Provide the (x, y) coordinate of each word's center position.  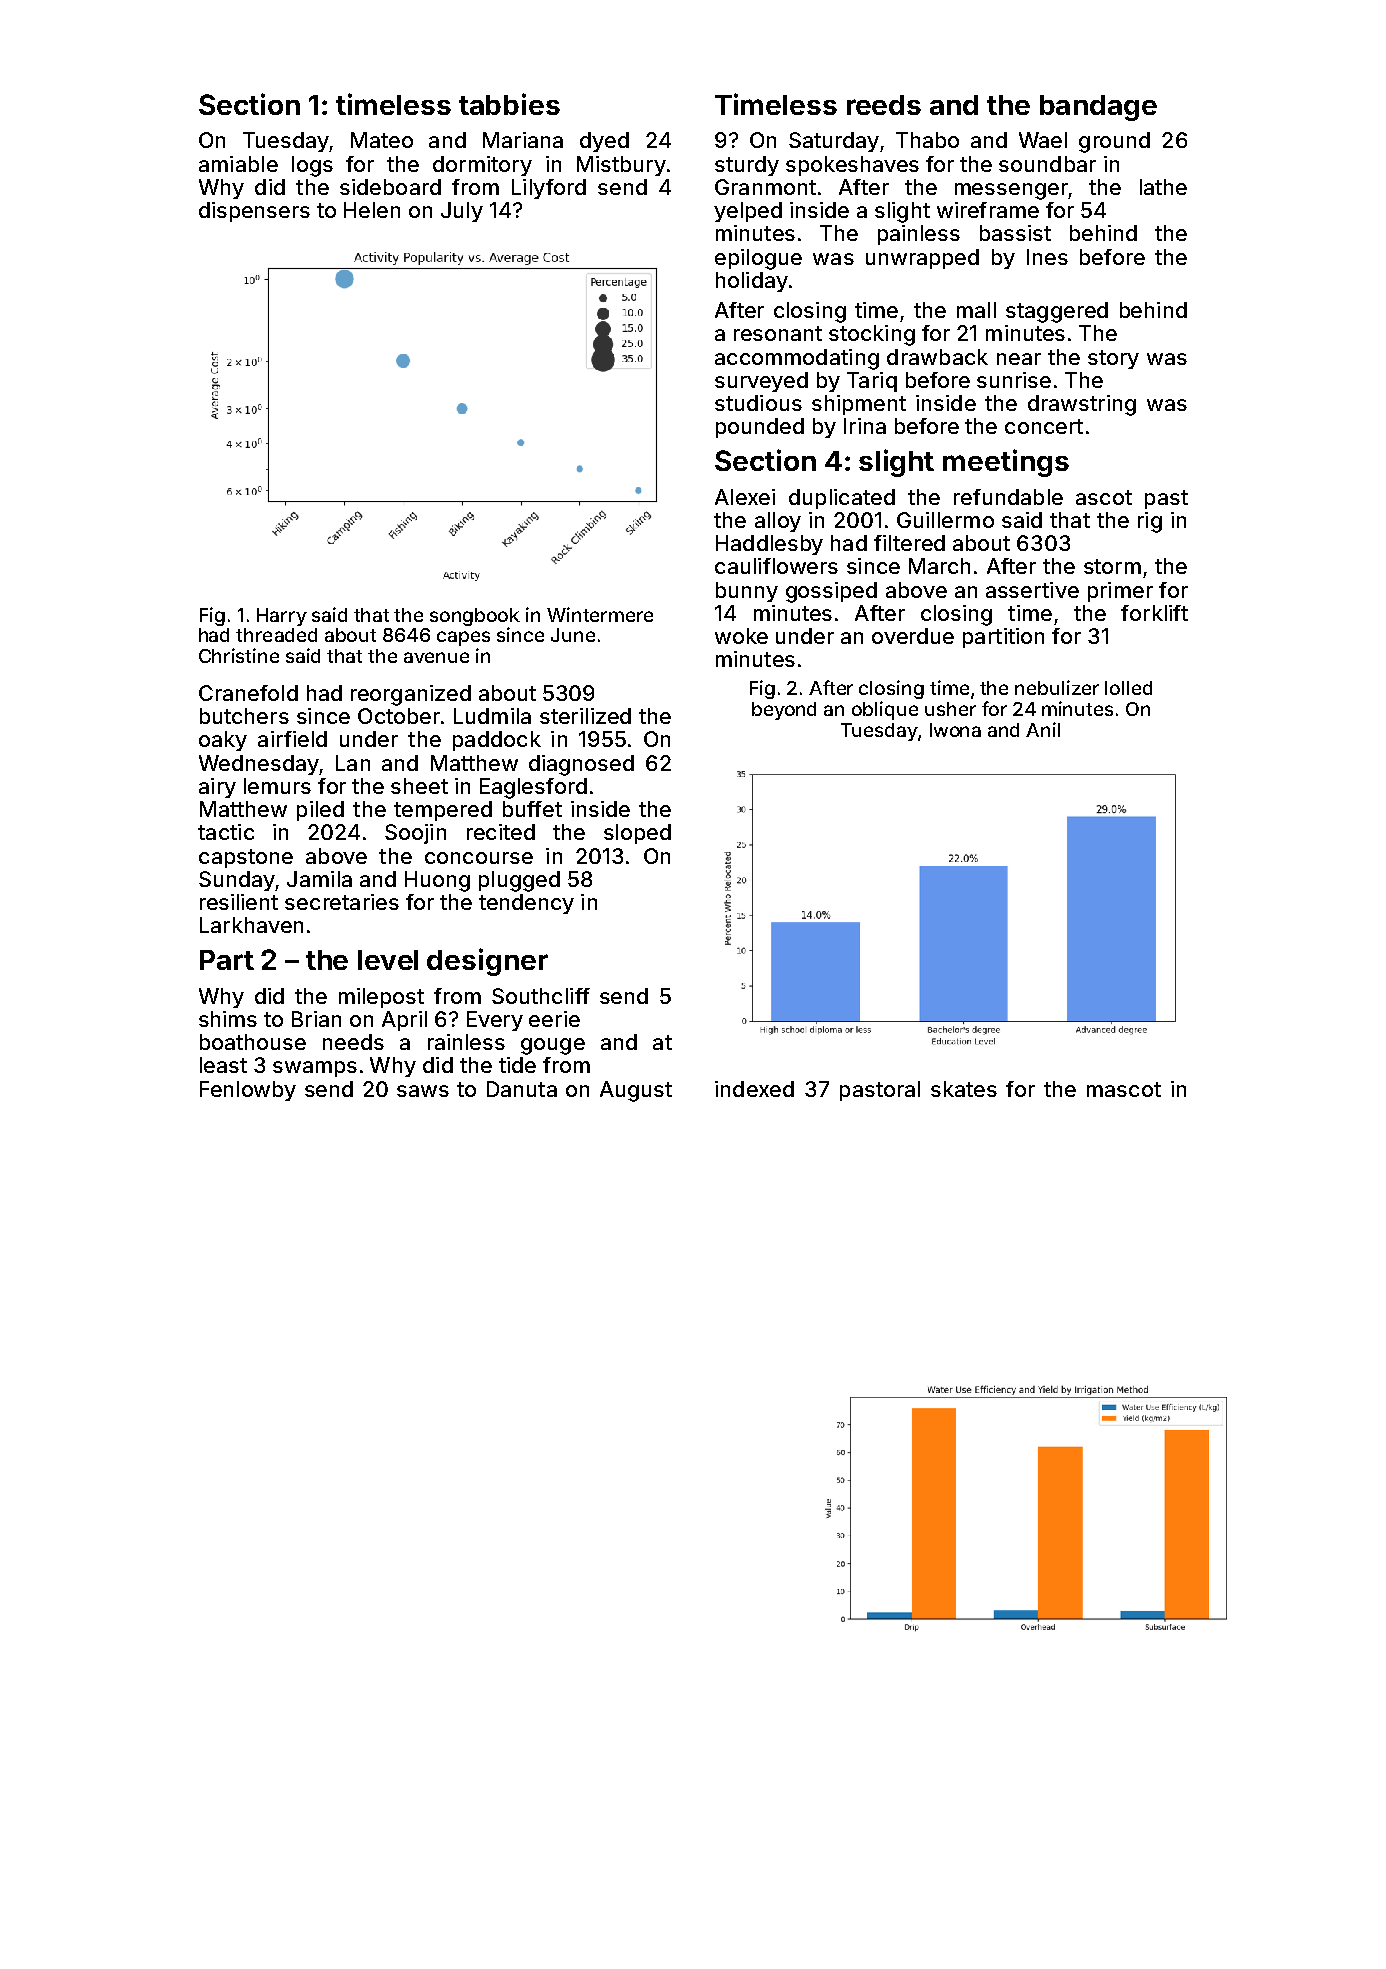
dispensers (254, 212)
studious (758, 403)
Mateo (382, 140)
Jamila (319, 879)
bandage (1098, 108)
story (1113, 359)
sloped (637, 834)
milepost (381, 998)
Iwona (955, 730)
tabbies (509, 104)
